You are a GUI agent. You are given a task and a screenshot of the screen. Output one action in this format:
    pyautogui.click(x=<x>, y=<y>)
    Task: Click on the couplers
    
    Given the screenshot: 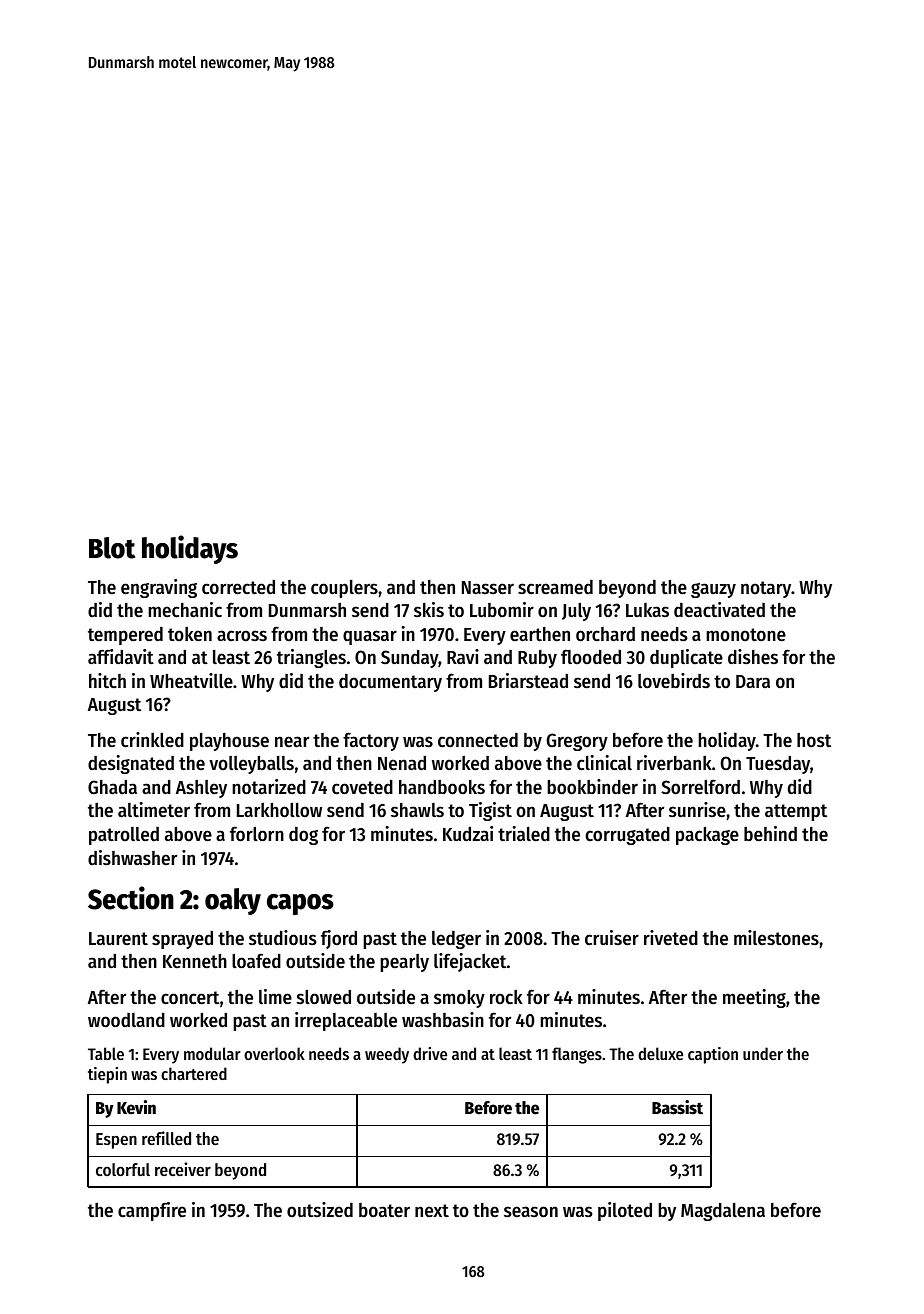 What is the action you would take?
    pyautogui.click(x=344, y=589)
